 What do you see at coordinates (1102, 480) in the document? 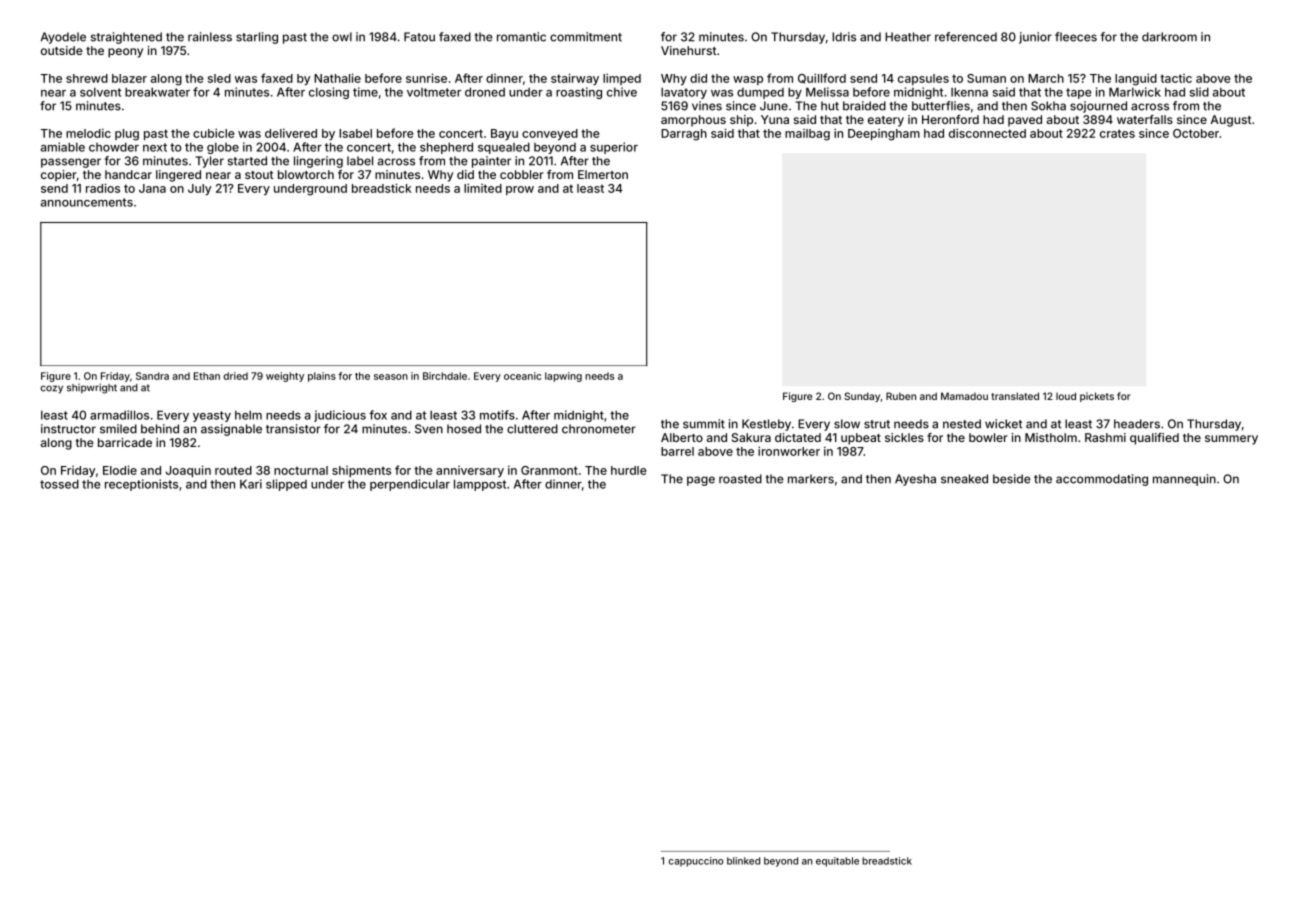
I see `accommodating` at bounding box center [1102, 480].
